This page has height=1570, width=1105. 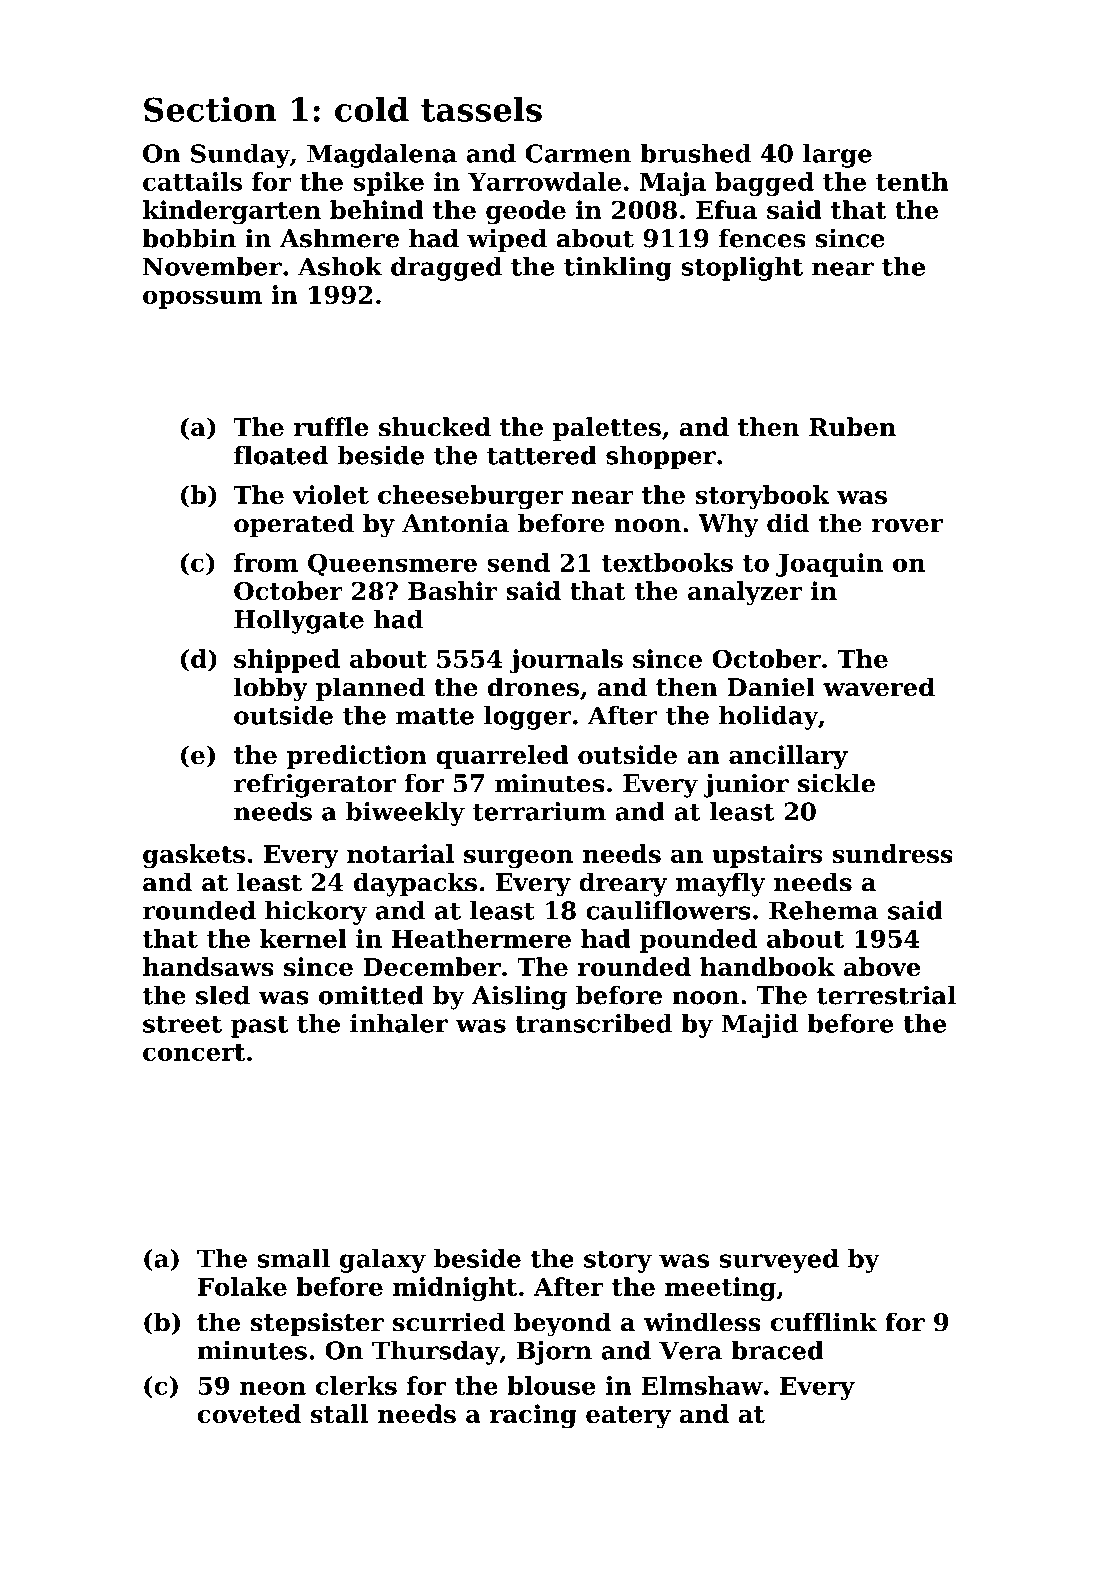 I want to click on tenth, so click(x=912, y=181).
